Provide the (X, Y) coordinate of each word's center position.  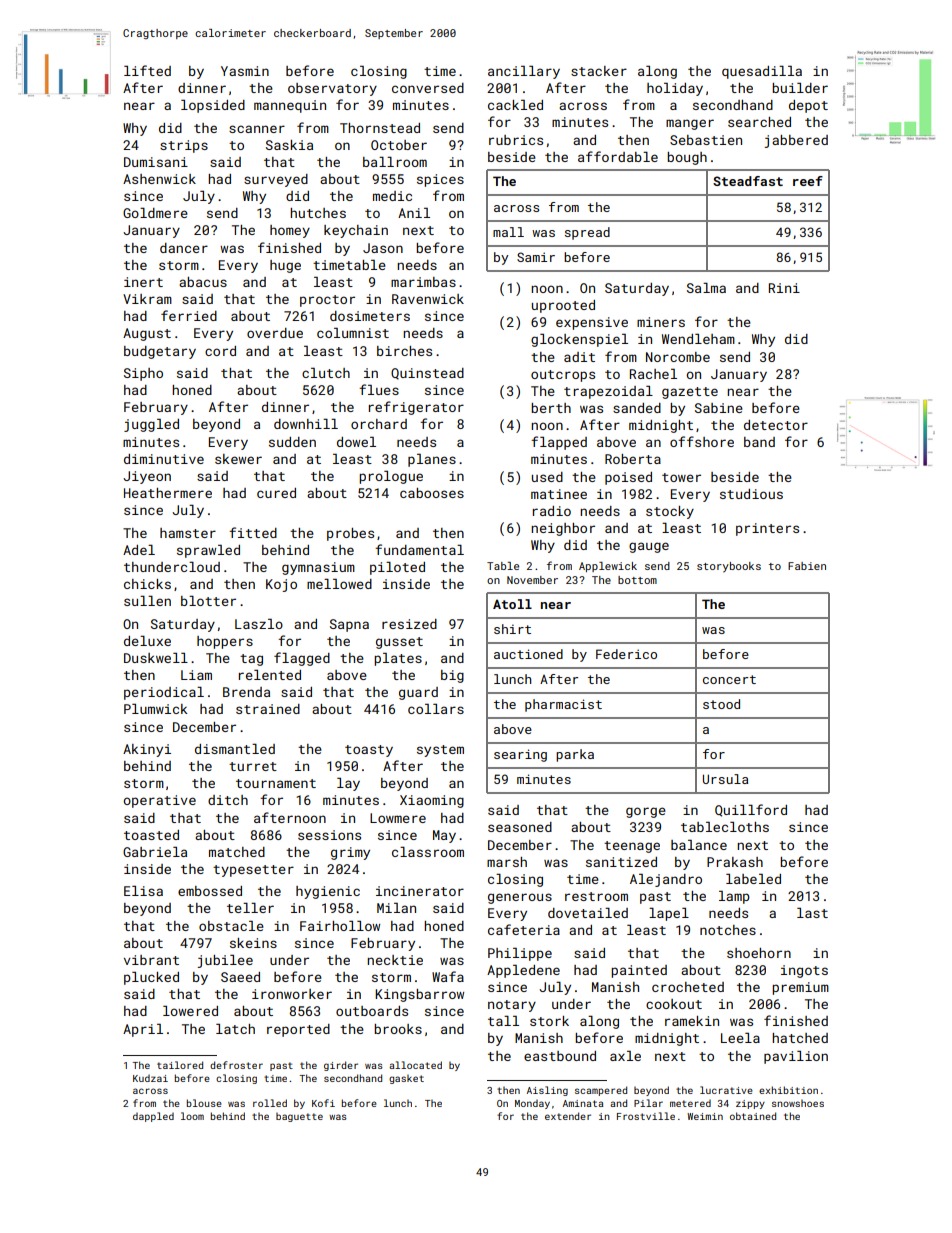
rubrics (516, 140)
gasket (406, 1079)
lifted (147, 70)
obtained (753, 1116)
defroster (236, 1065)
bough (687, 158)
